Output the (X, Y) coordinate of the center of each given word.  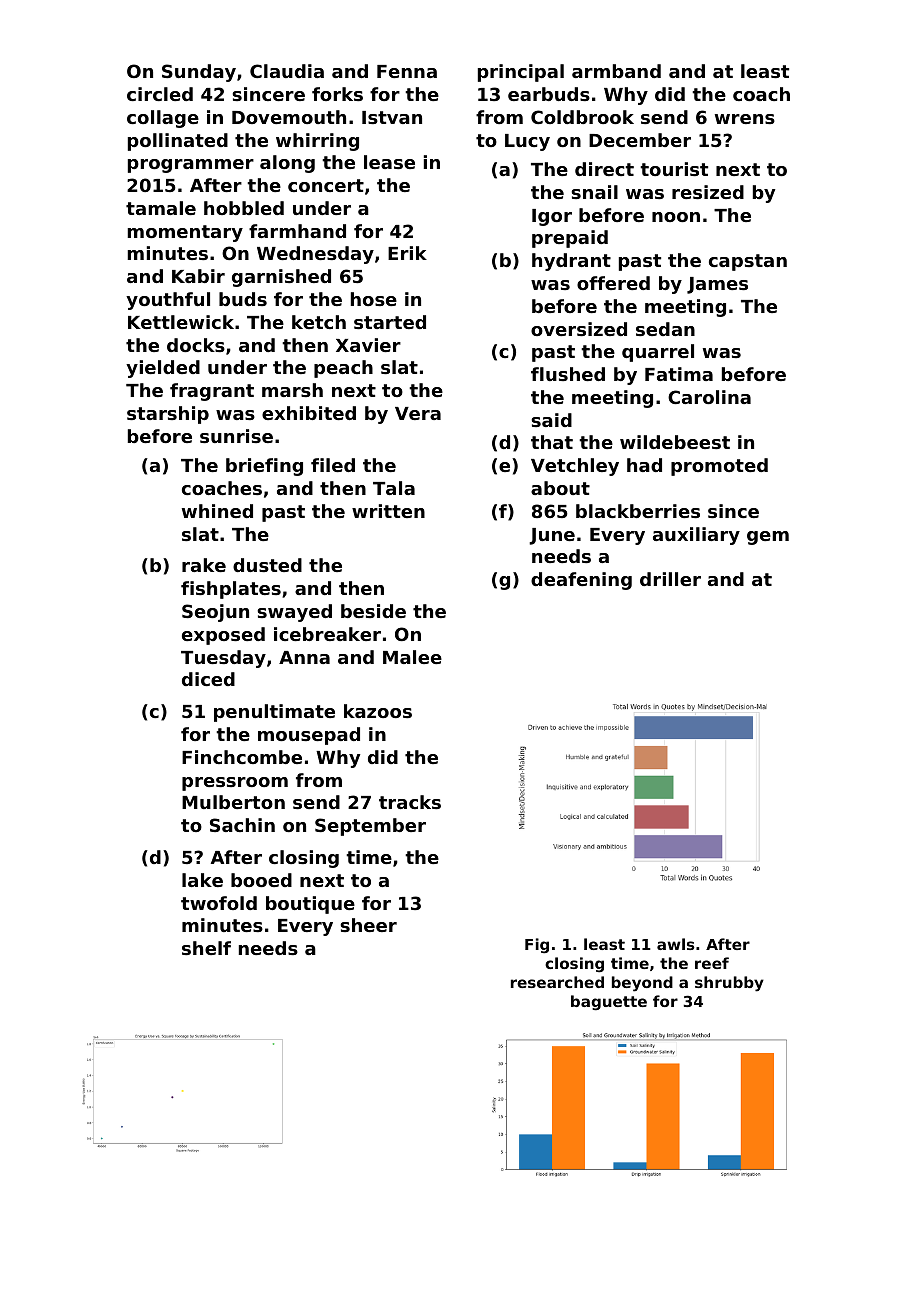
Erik (407, 253)
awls (676, 944)
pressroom (235, 784)
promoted (719, 467)
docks (196, 345)
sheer (368, 925)
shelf (206, 948)
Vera (418, 413)
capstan (748, 262)
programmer (191, 166)
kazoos (378, 711)
